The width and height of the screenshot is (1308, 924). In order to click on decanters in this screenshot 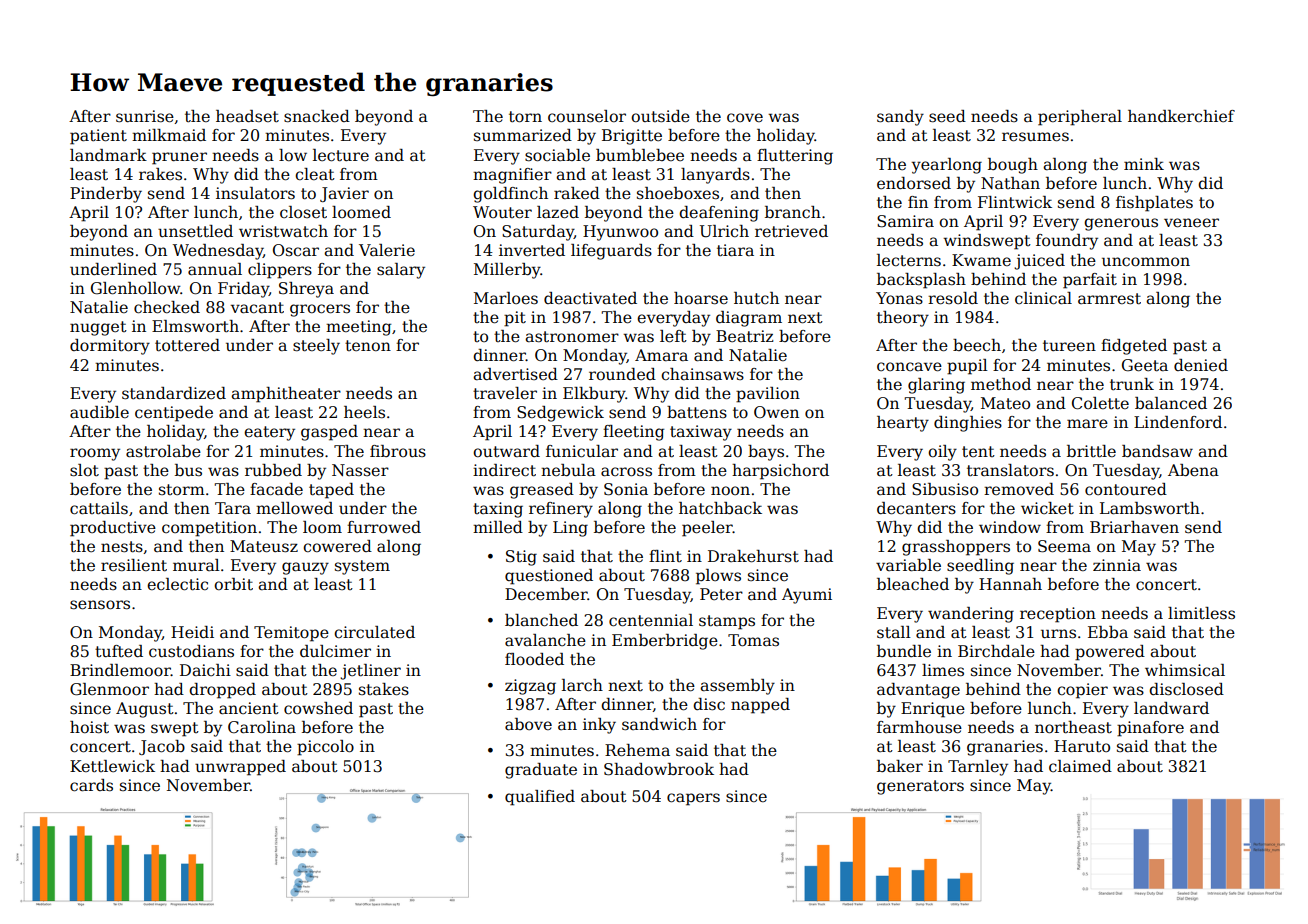, I will do `click(916, 508)`.
